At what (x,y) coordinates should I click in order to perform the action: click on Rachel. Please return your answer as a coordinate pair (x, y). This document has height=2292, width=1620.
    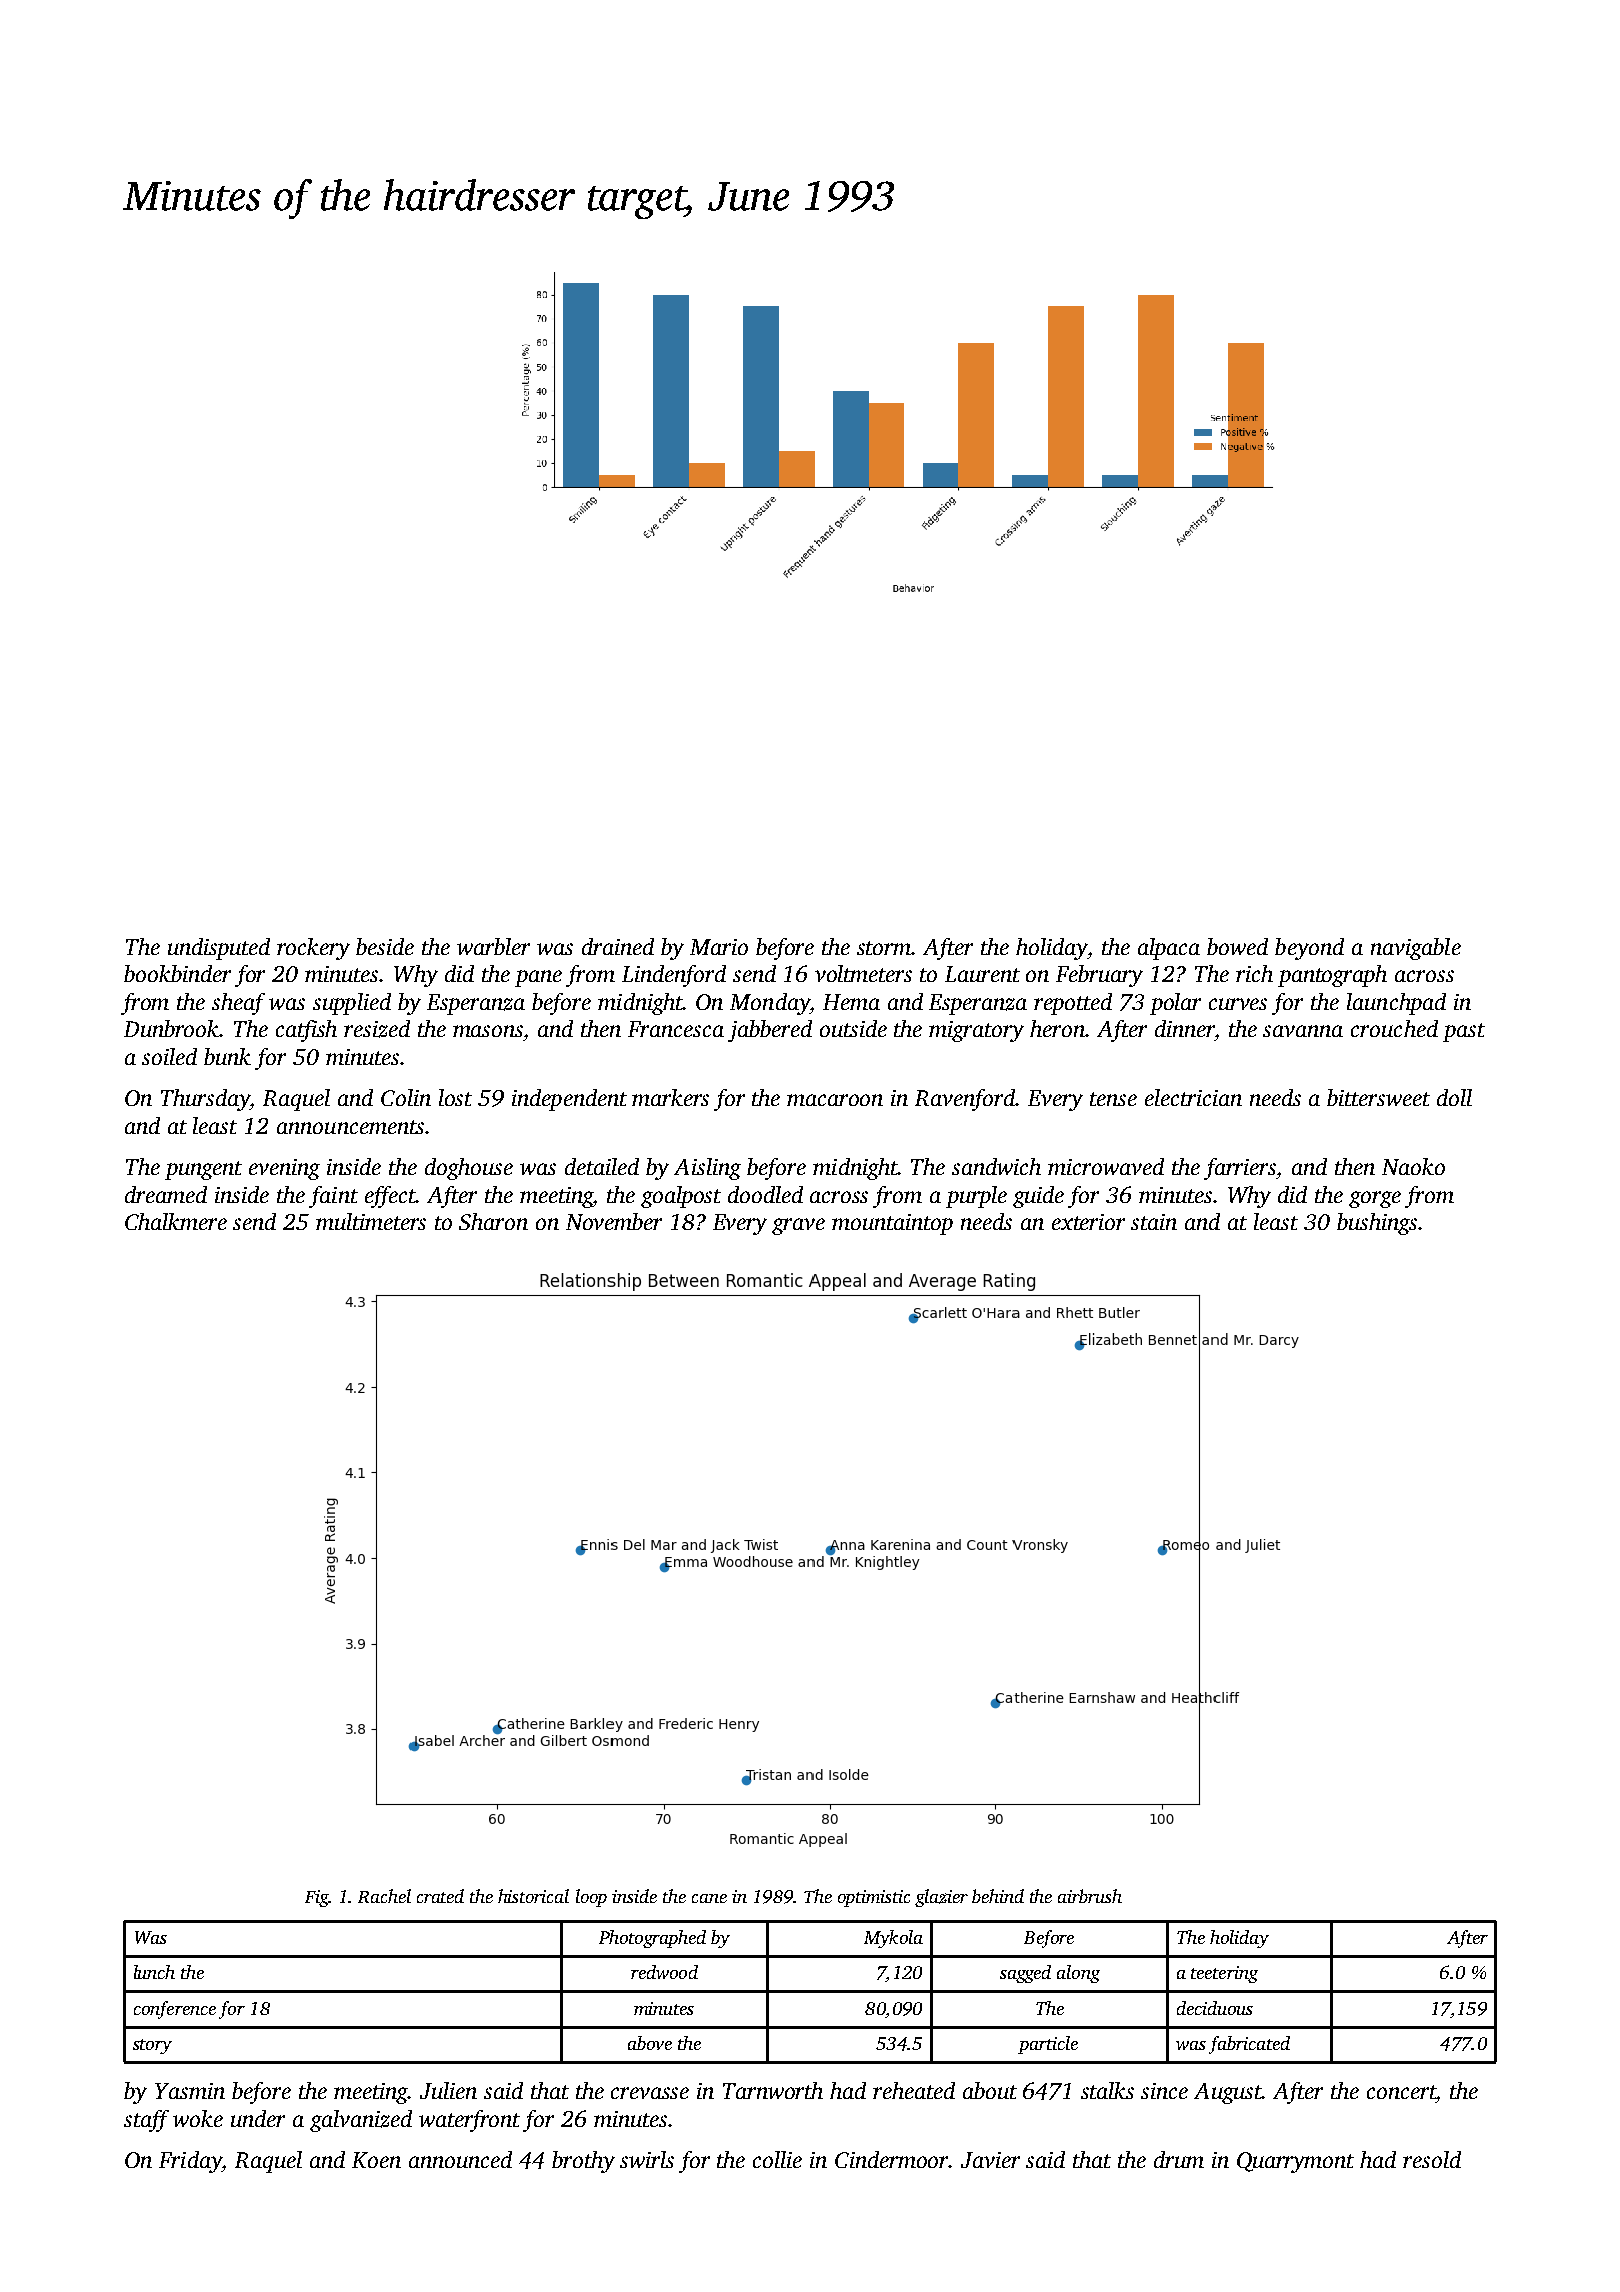
    Looking at the image, I should click on (384, 1896).
